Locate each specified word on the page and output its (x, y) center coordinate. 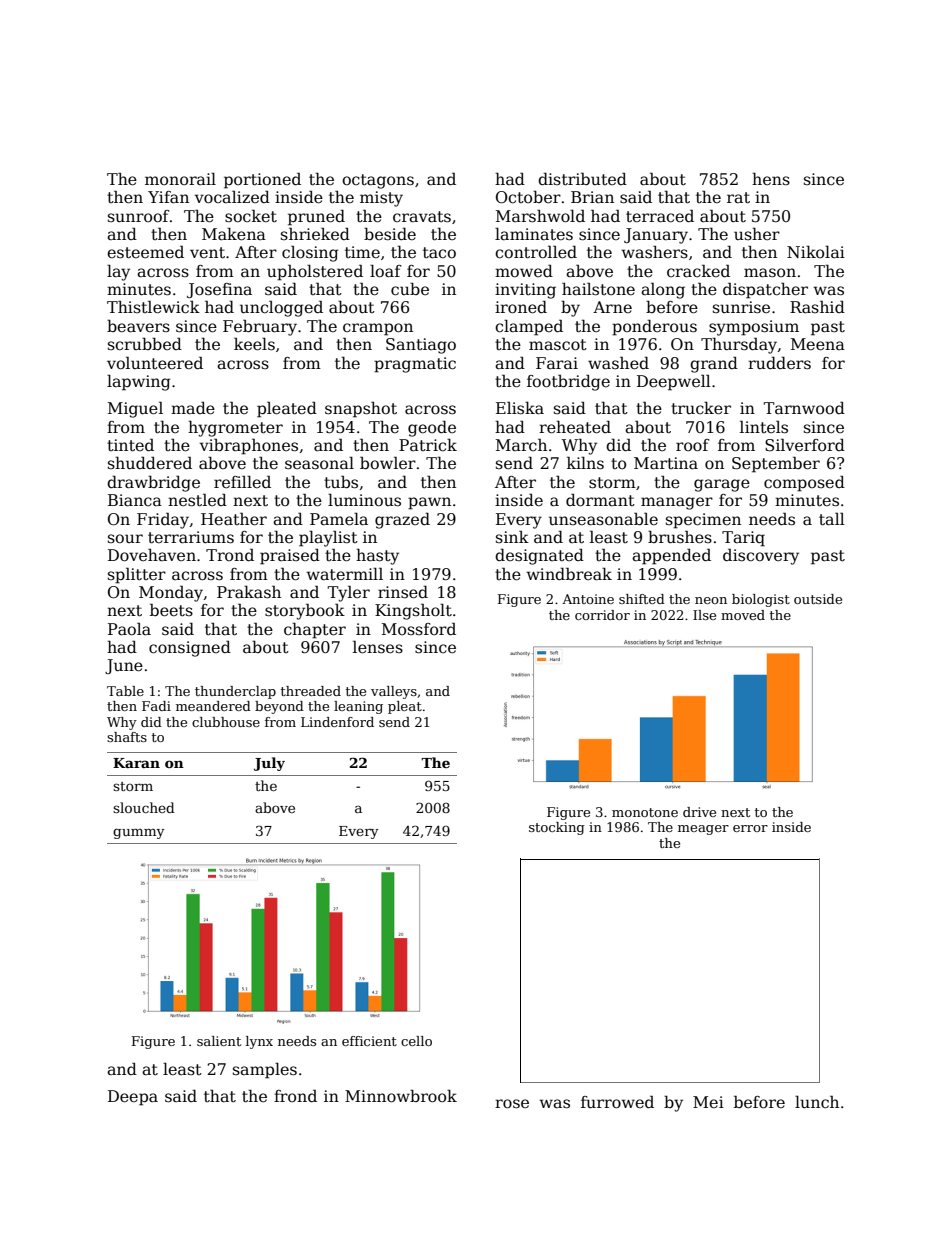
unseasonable (603, 519)
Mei (708, 1102)
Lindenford (337, 722)
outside (818, 599)
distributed (582, 178)
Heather (234, 519)
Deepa (133, 1098)
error (750, 828)
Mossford (419, 628)
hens (771, 179)
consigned (190, 648)
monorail (180, 179)
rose (512, 1104)
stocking (557, 828)
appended (671, 556)
